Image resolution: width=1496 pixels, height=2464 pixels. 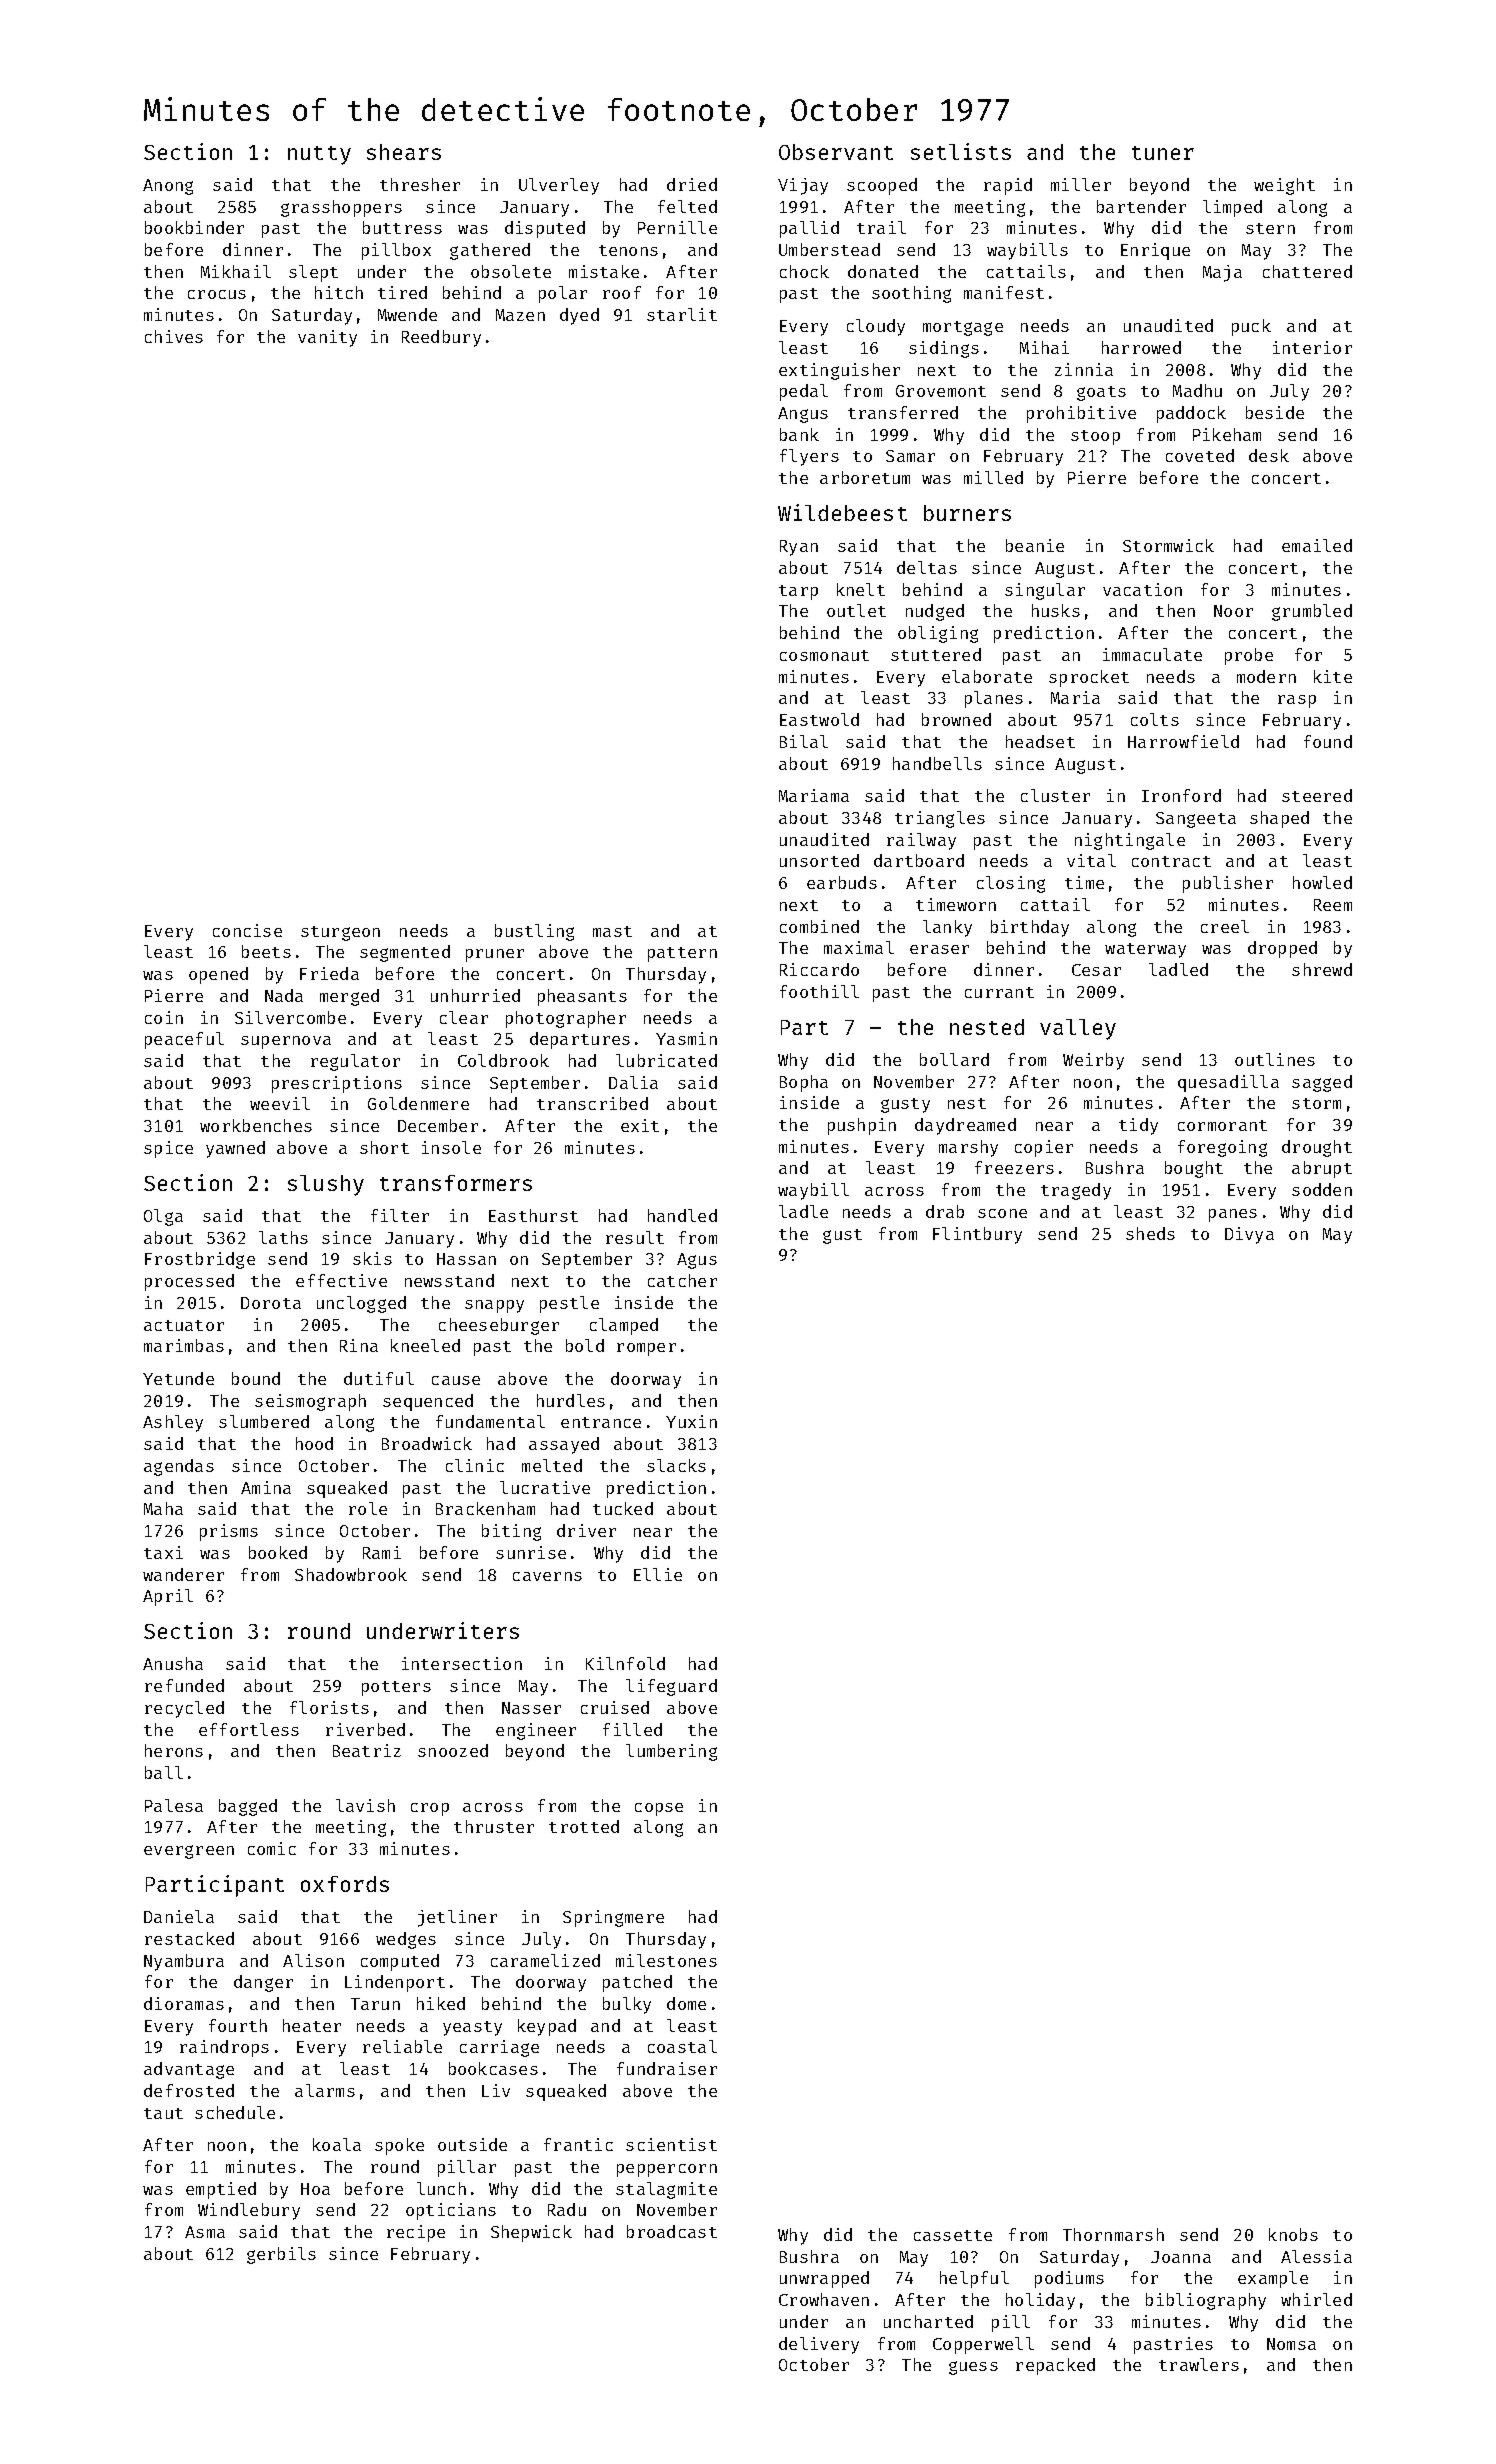 I want to click on crop, so click(x=430, y=1809).
